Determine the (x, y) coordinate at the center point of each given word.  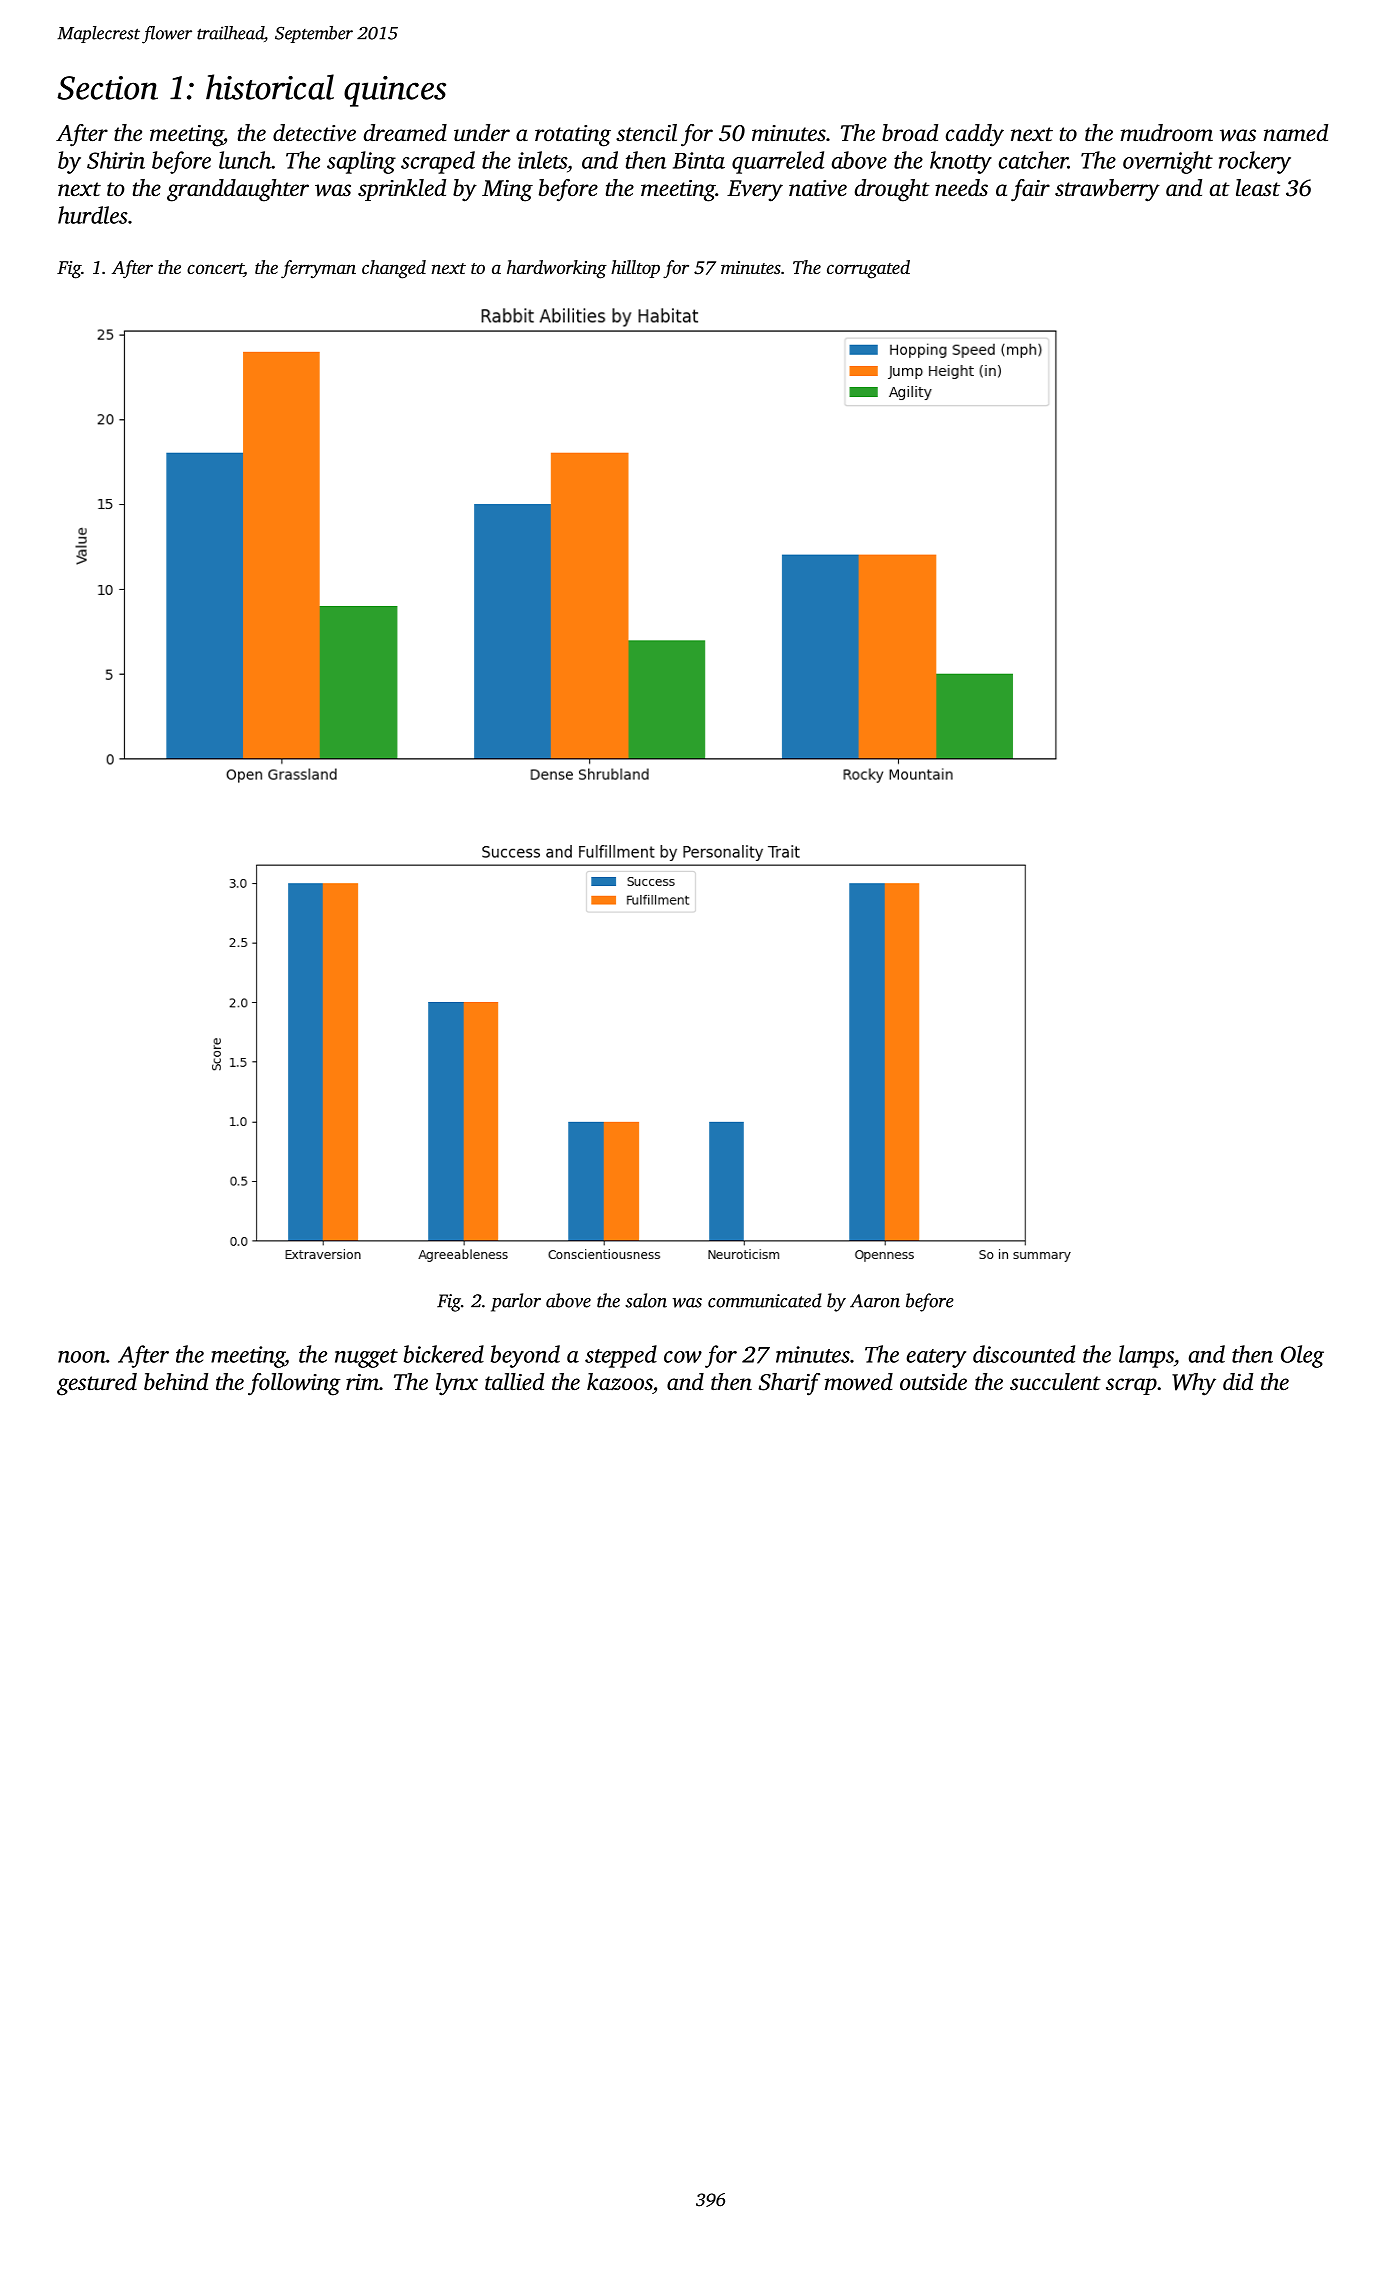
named (1296, 133)
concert (215, 270)
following (294, 1384)
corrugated (868, 269)
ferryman (318, 269)
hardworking (557, 269)
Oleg (1302, 1356)
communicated (765, 1300)
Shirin (116, 160)
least (1258, 188)
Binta (699, 160)
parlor (516, 1302)
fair (1030, 190)
